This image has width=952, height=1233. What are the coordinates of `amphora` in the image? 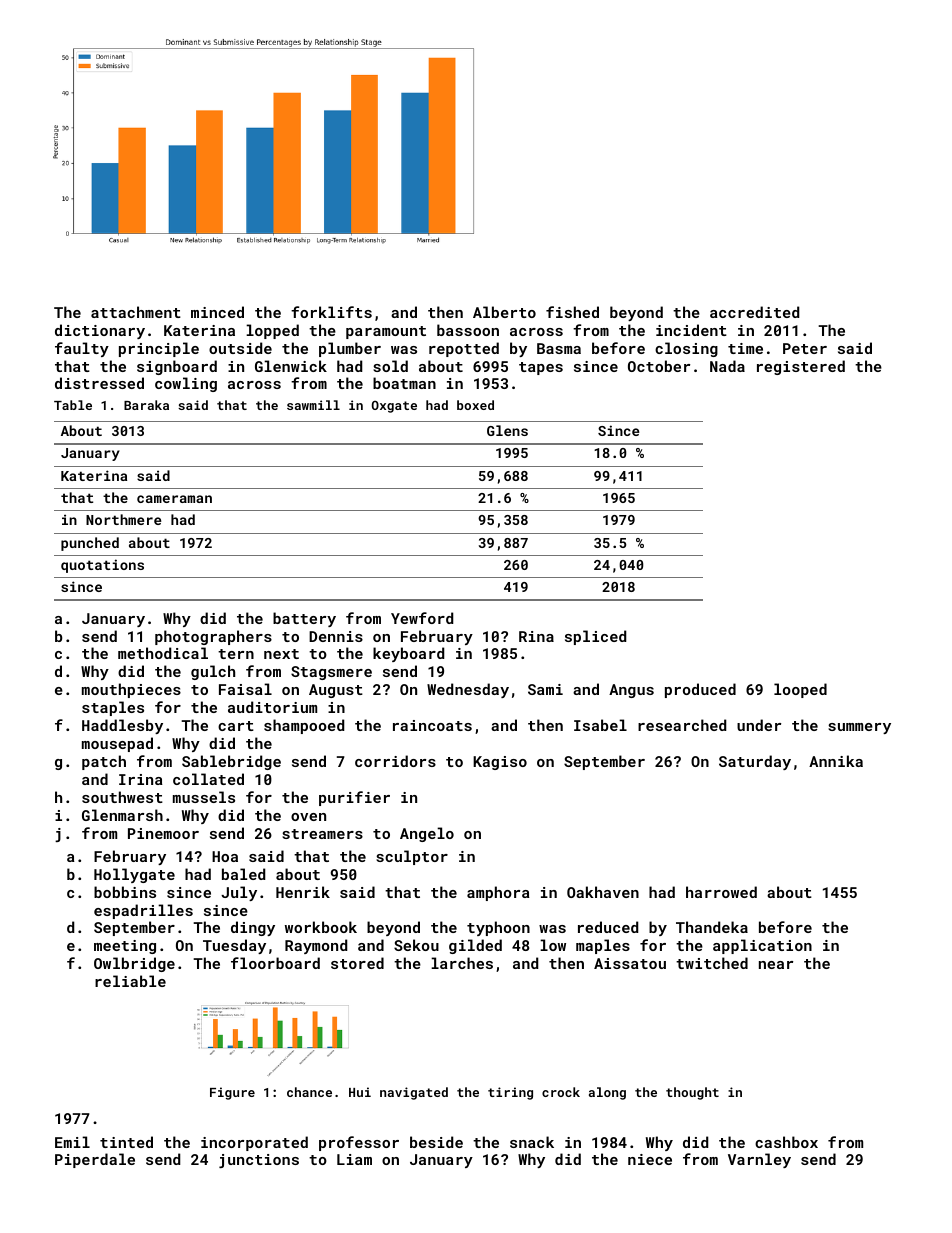 It's located at (498, 893).
